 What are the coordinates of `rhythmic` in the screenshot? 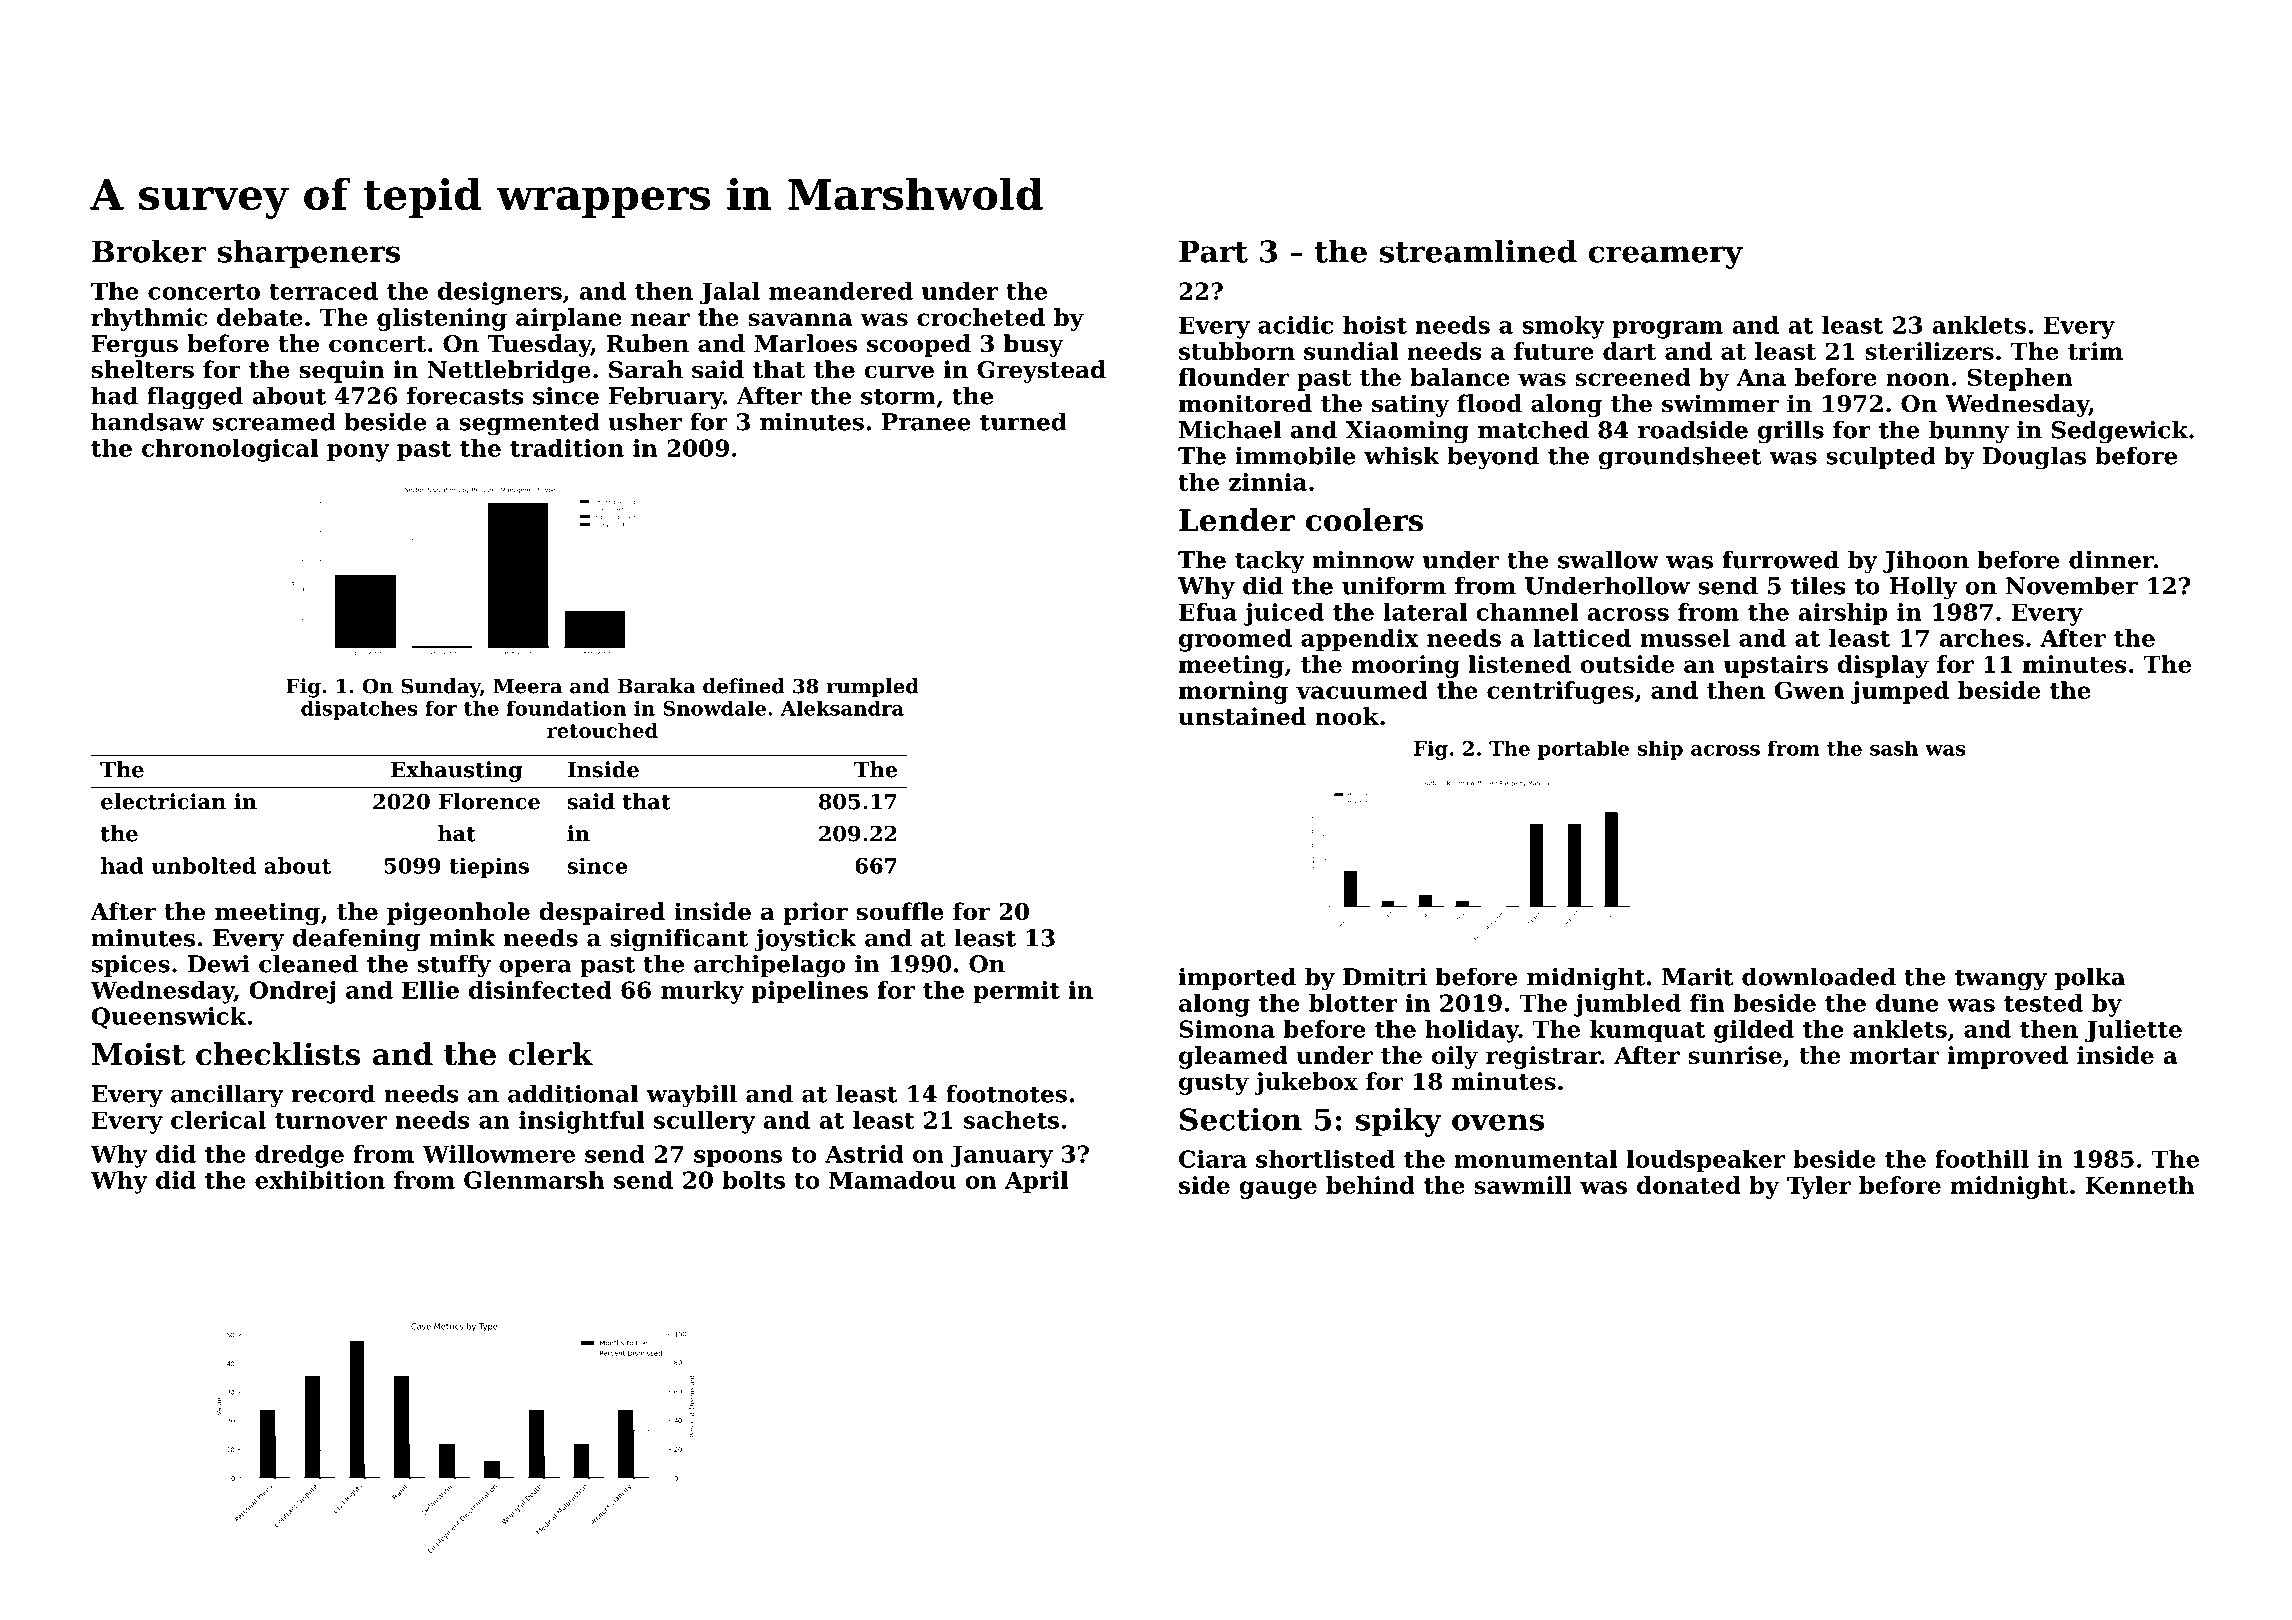 It's located at (149, 319).
